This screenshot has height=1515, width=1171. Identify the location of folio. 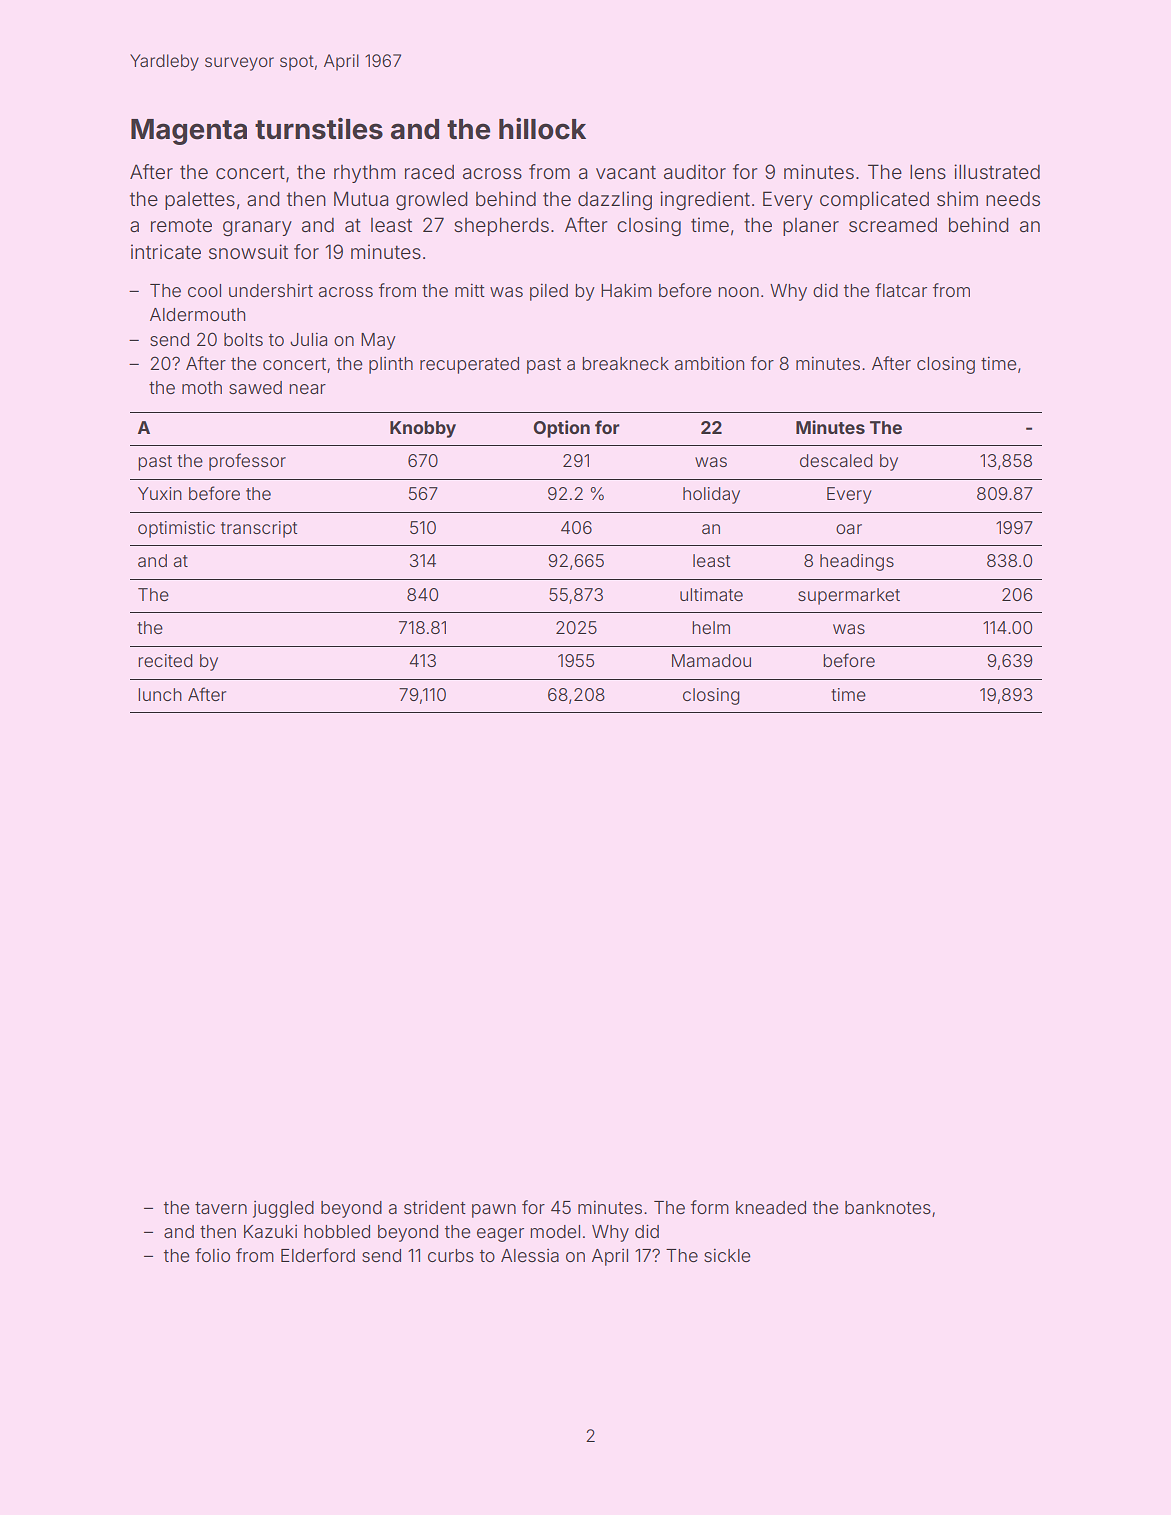
(212, 1255).
